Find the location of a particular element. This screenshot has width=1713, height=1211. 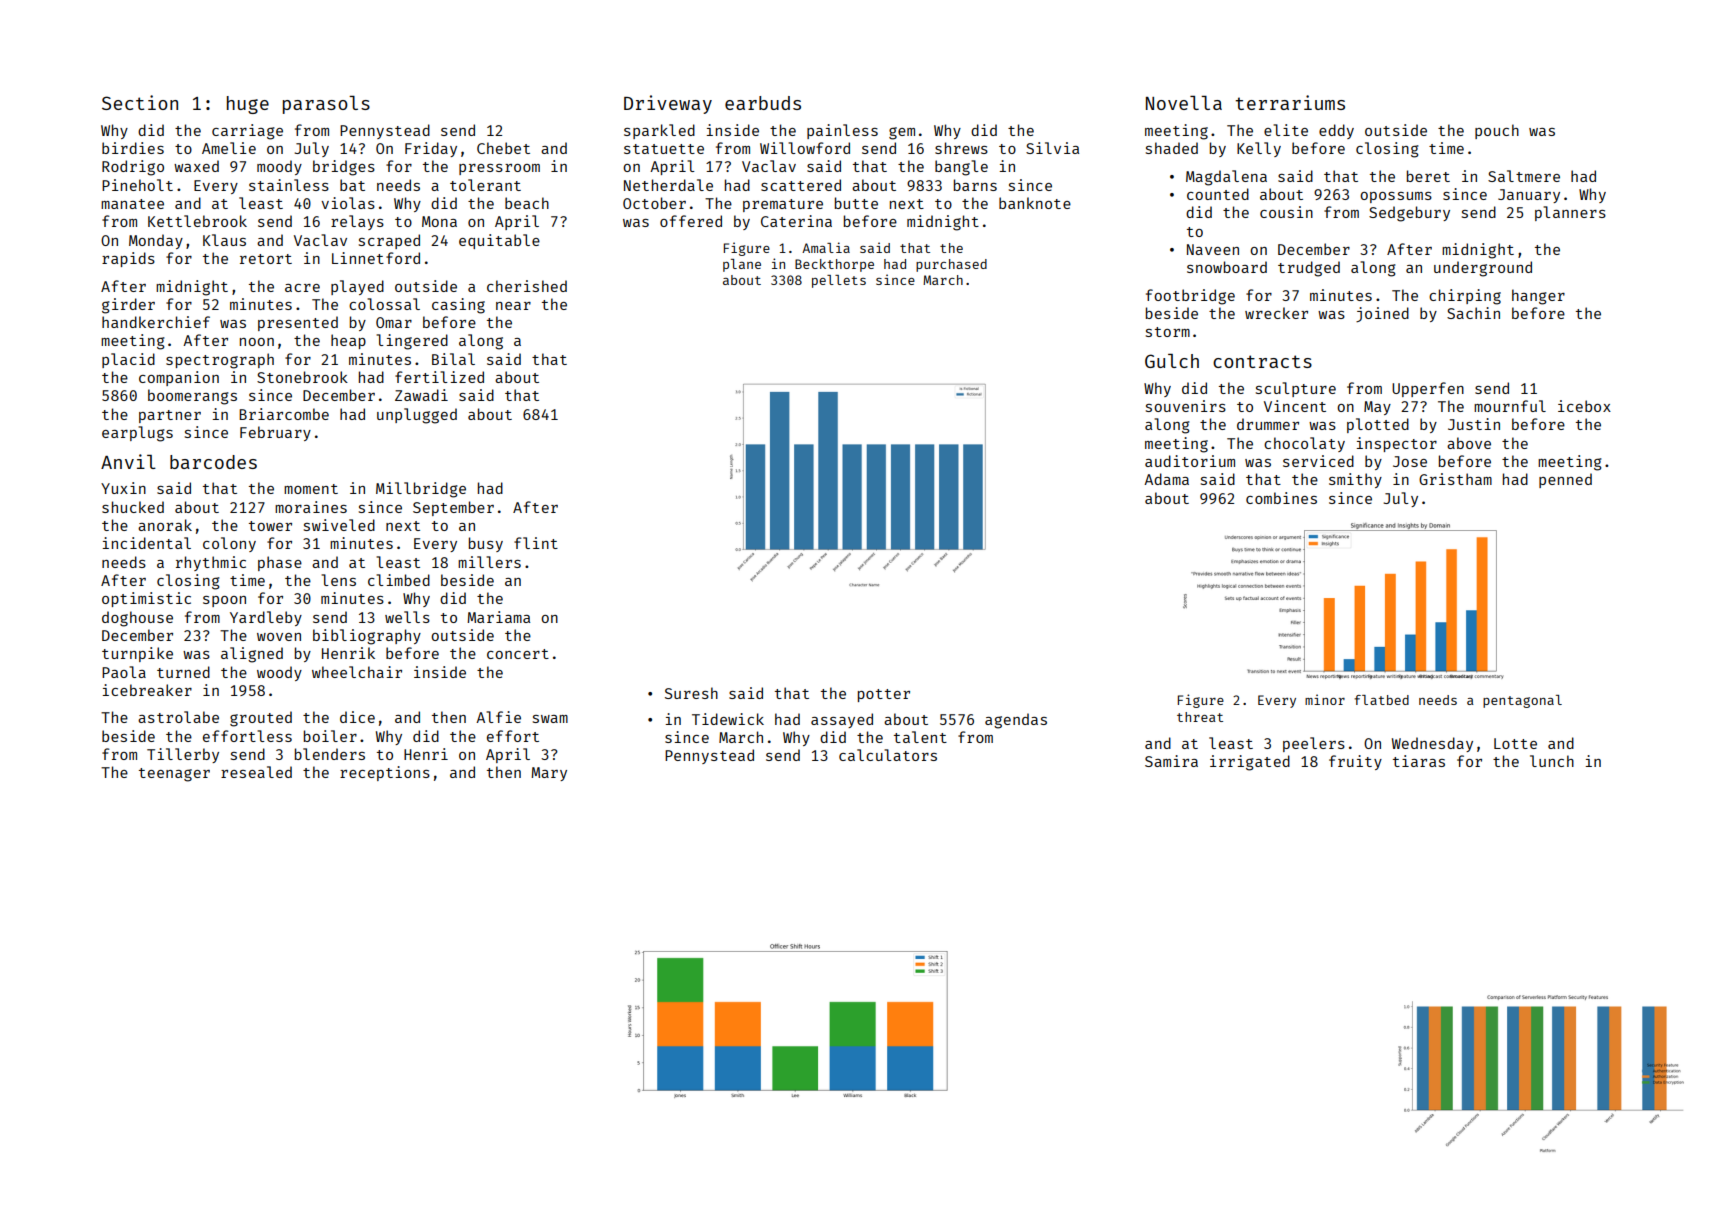

sculpture is located at coordinates (1296, 389).
